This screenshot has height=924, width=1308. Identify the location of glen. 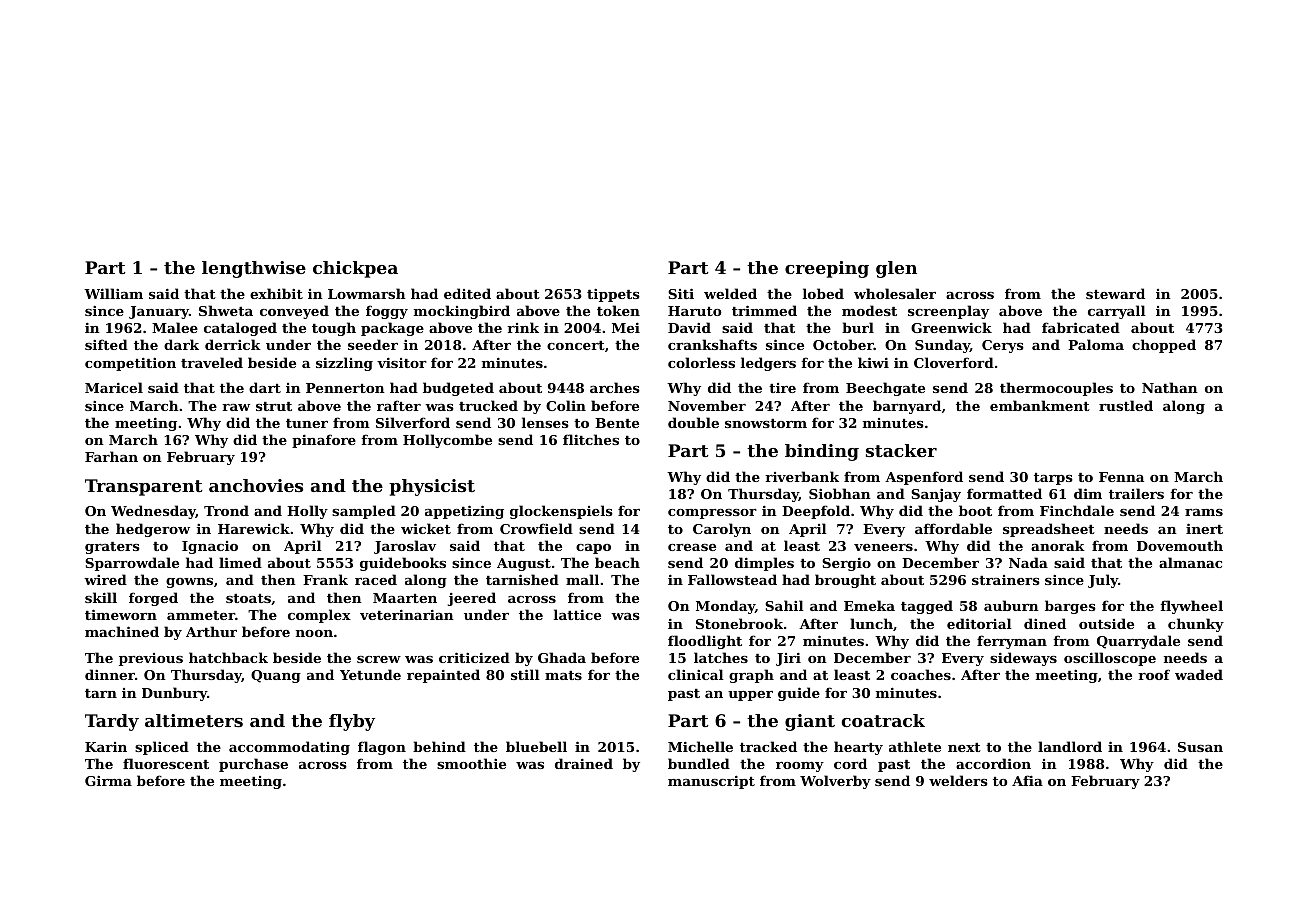
(896, 269).
